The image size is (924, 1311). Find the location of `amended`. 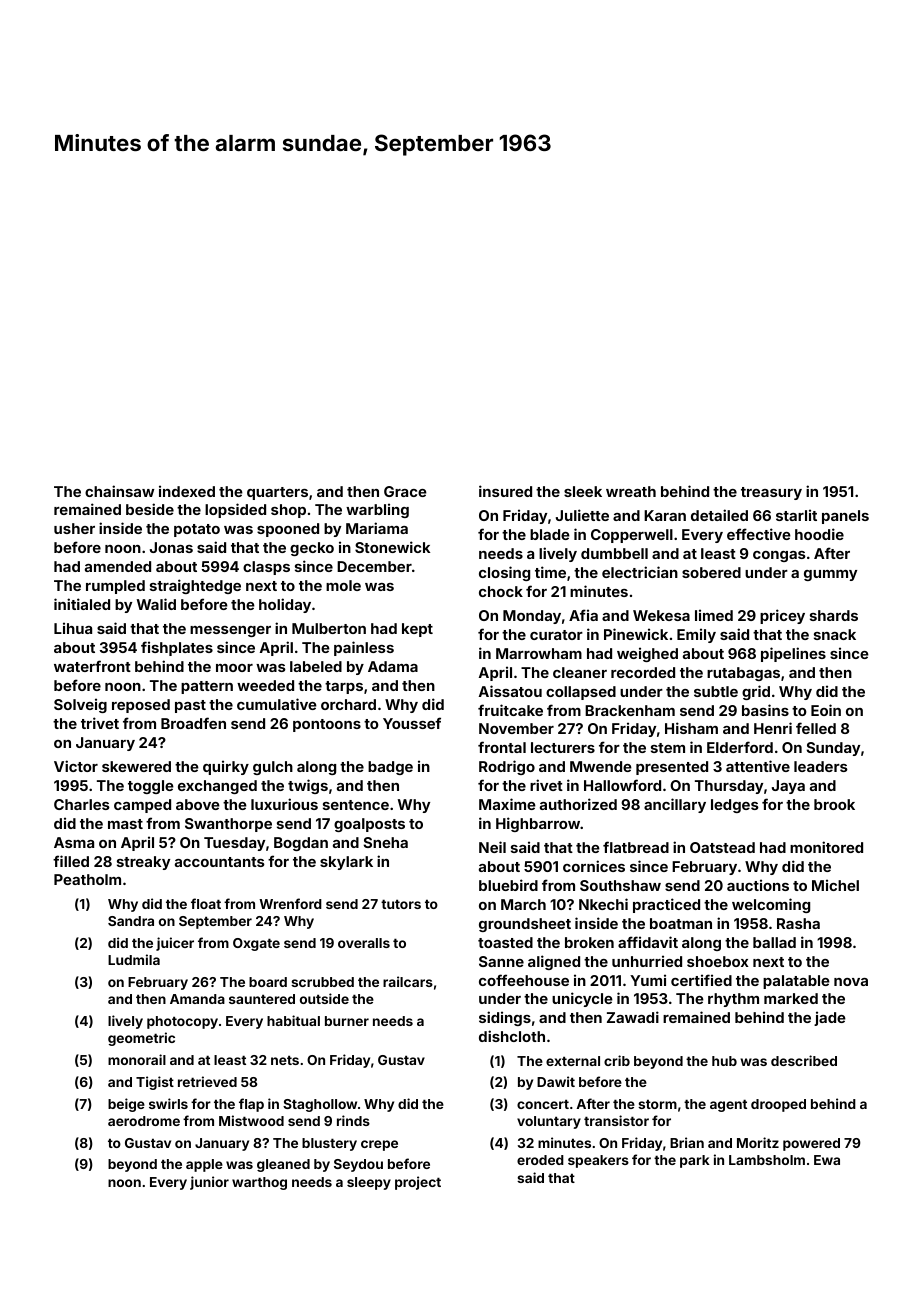

amended is located at coordinates (118, 566).
